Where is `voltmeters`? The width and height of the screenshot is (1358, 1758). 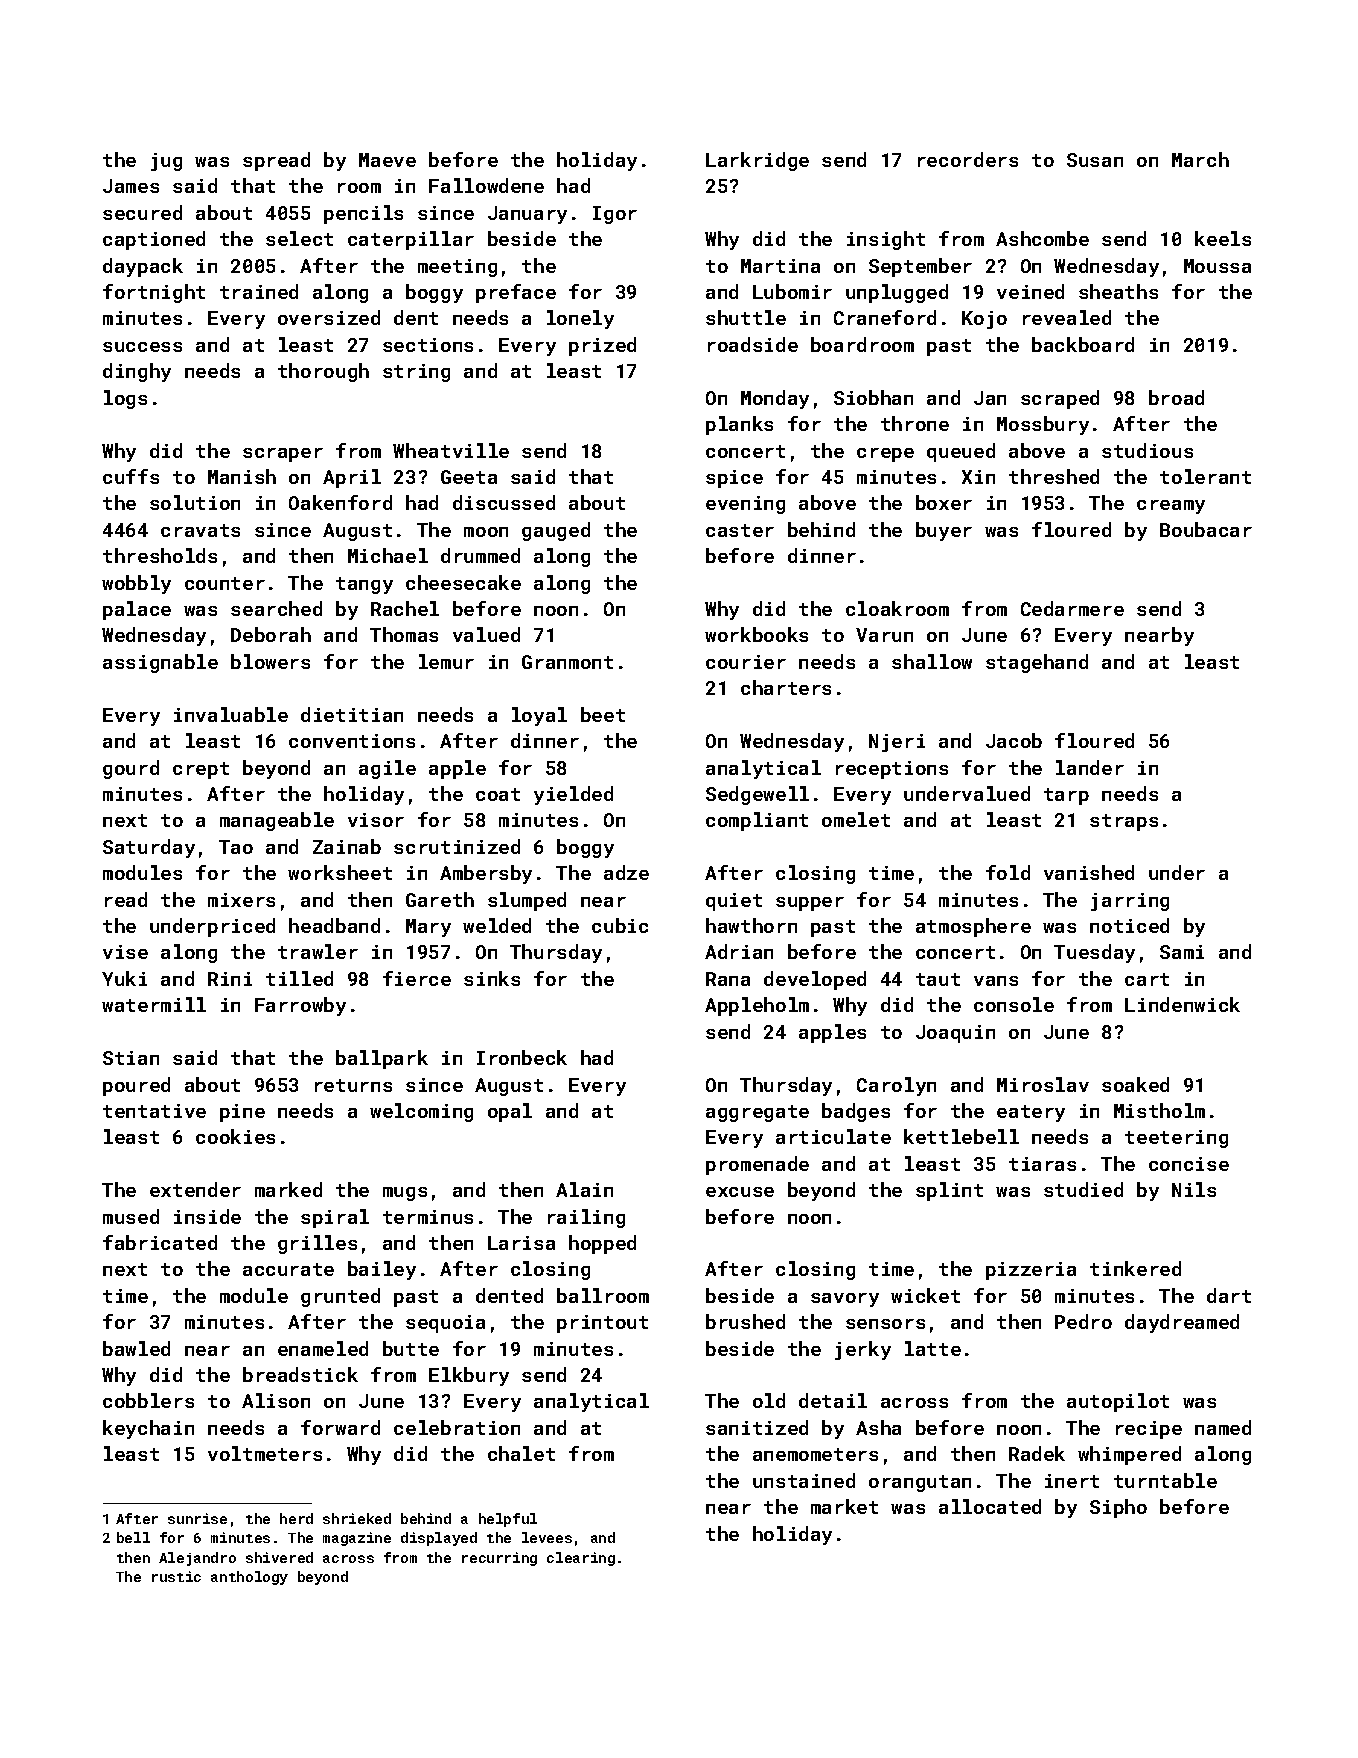
voltmeters is located at coordinates (265, 1453).
